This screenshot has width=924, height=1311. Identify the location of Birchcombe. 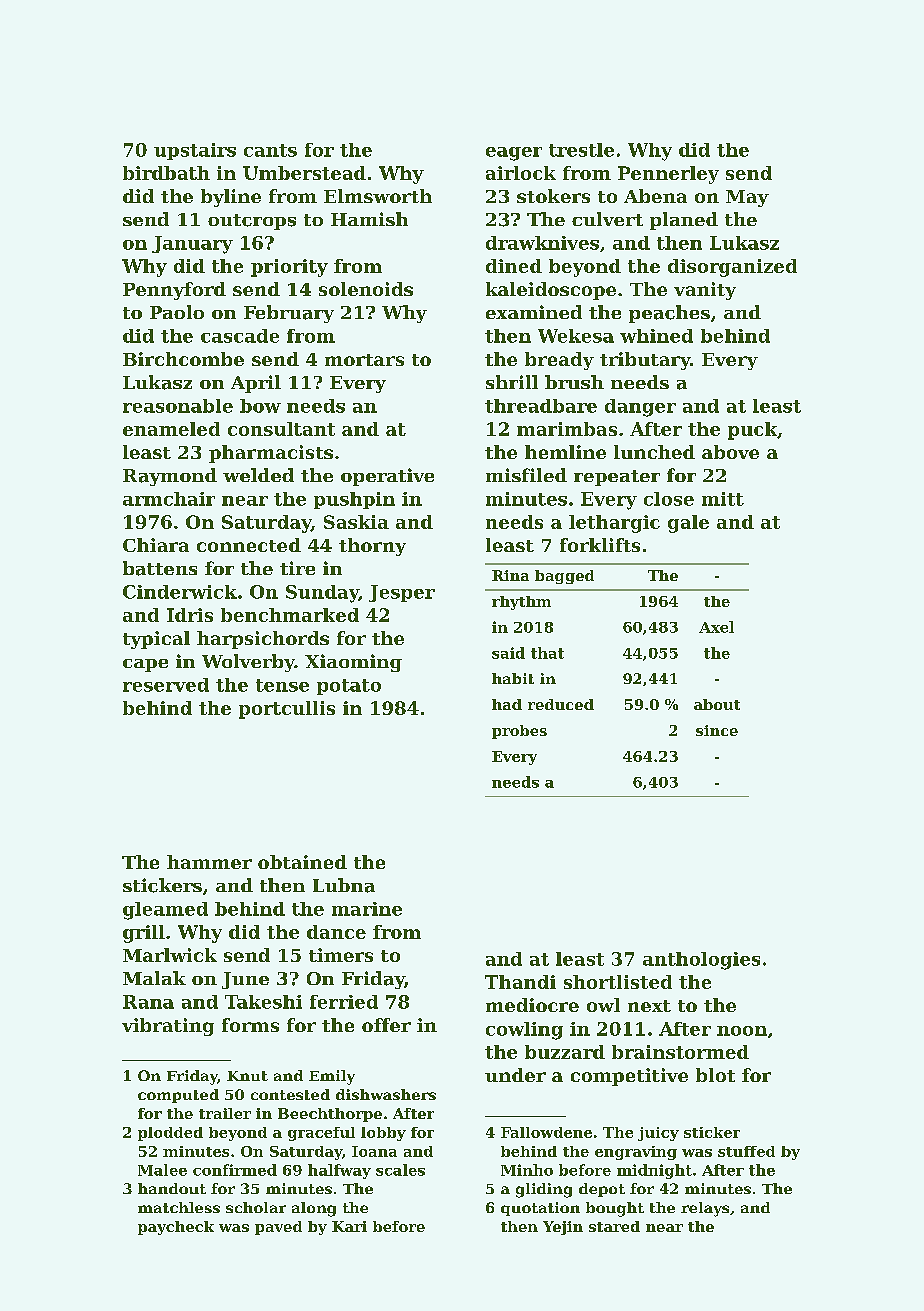
(183, 359).
